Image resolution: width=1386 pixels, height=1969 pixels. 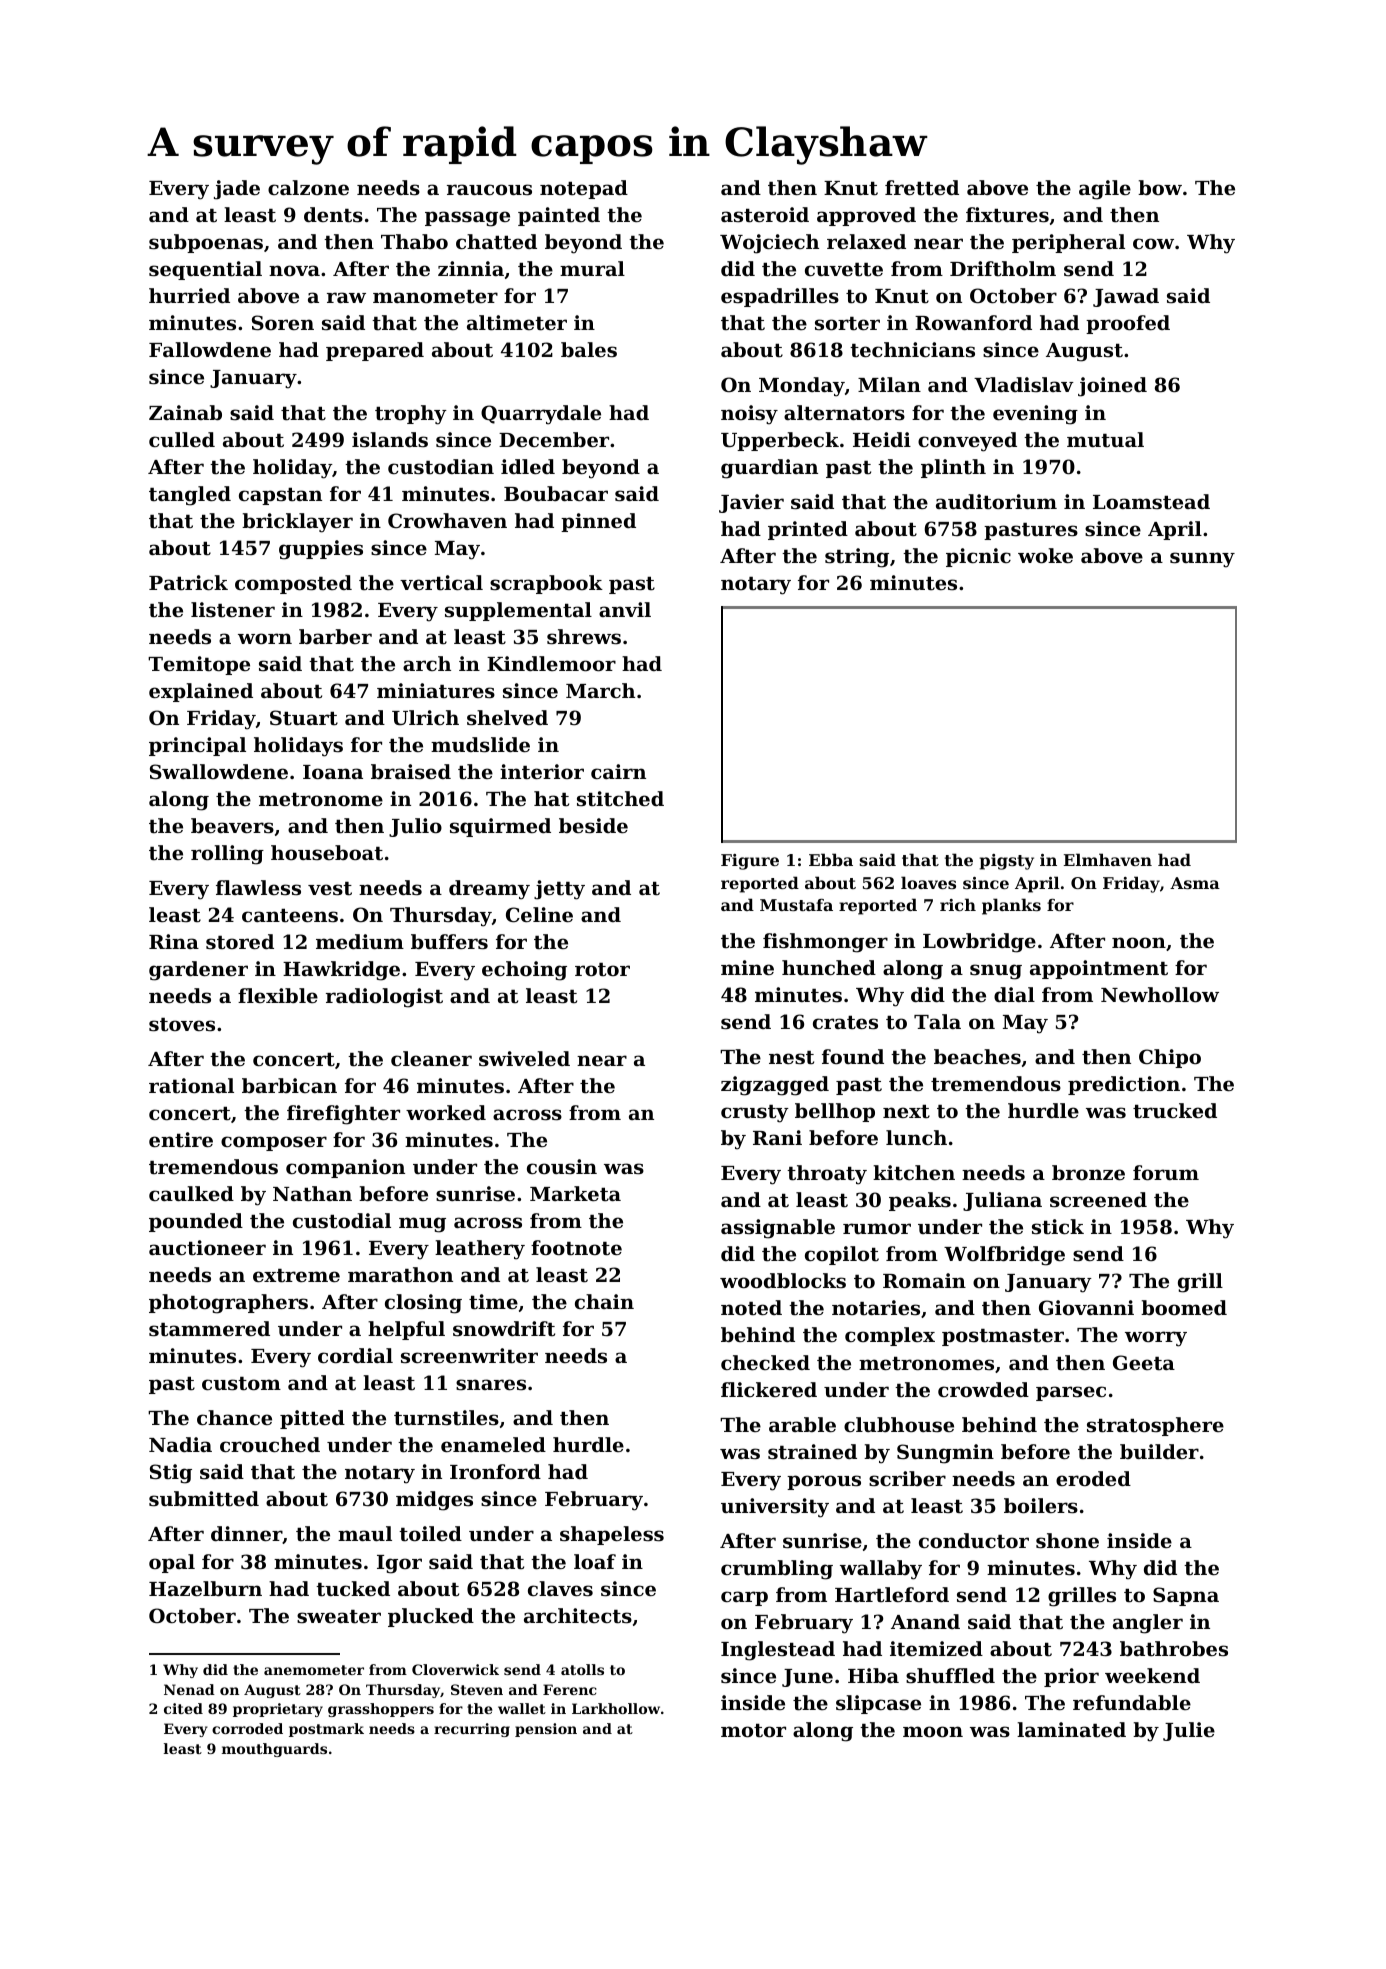 I want to click on laminated, so click(x=1071, y=1729).
